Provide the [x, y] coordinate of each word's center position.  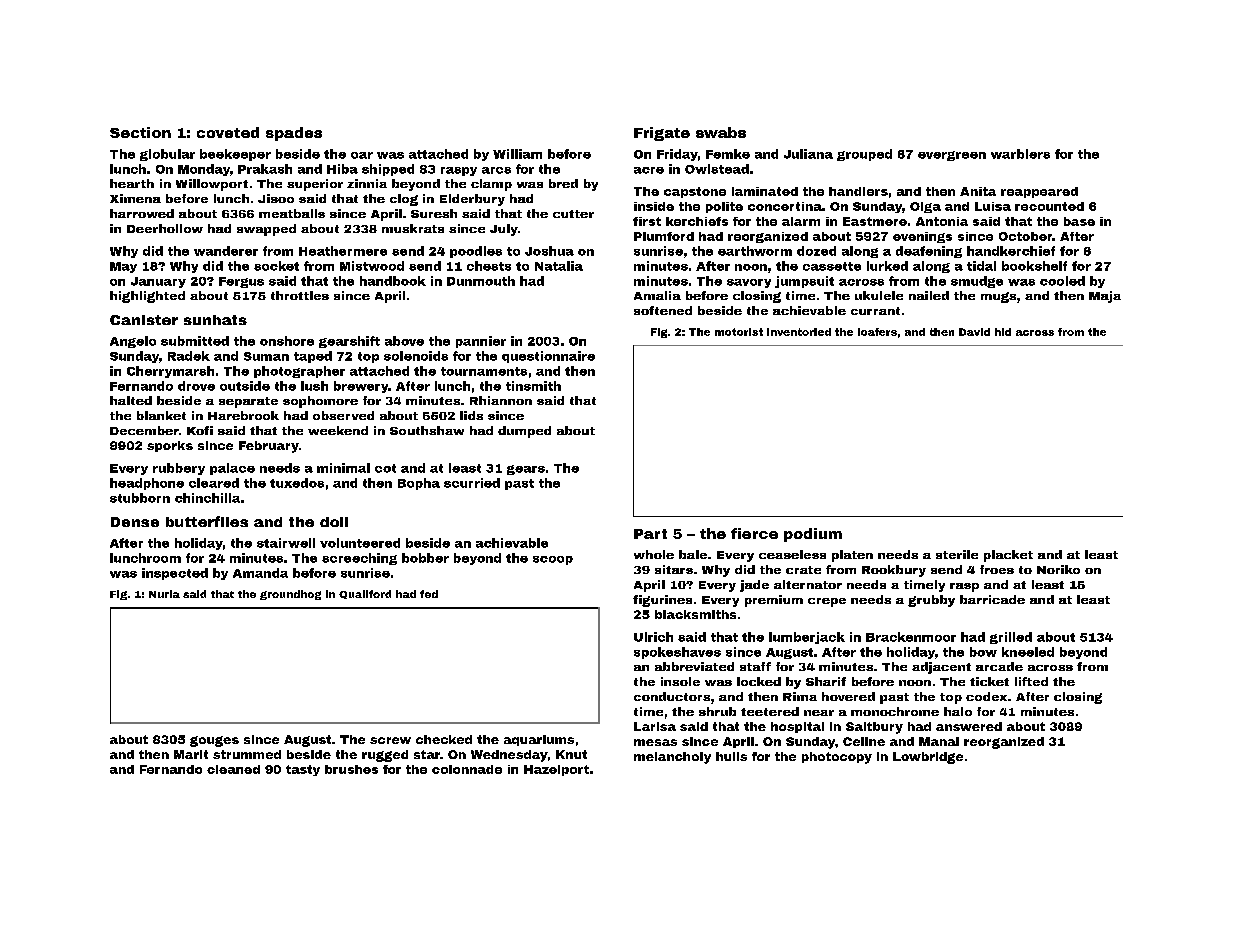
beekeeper [235, 155]
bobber [425, 558]
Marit [191, 754]
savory [749, 283]
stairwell [286, 543]
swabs [721, 132]
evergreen [952, 156]
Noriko [1058, 569]
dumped [524, 432]
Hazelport [556, 770]
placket [1008, 556]
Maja [1105, 297]
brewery [361, 387]
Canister [144, 320]
